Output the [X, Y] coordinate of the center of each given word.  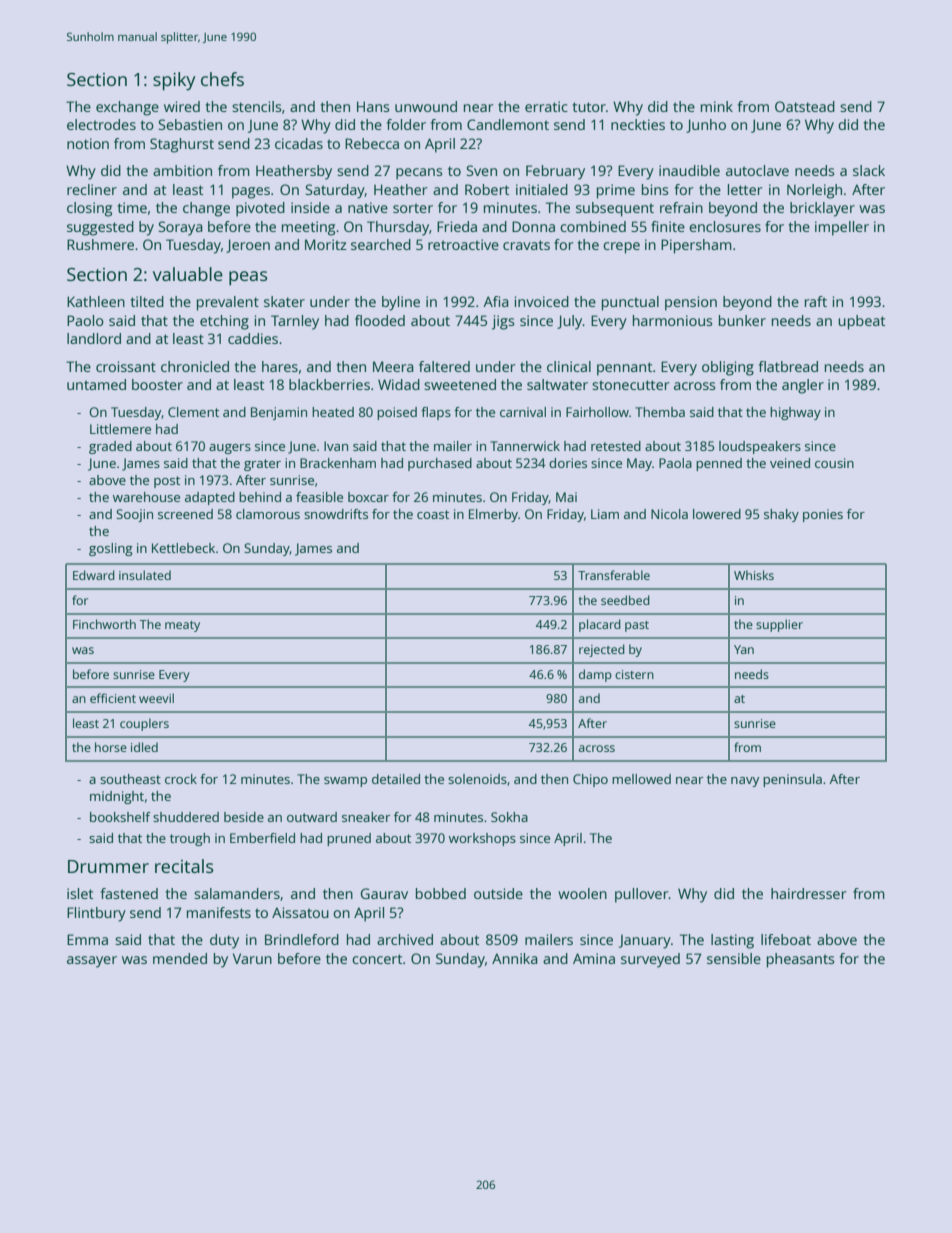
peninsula [792, 780]
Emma [87, 939]
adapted [210, 498]
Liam [605, 514]
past [637, 626]
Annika [515, 958]
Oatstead [805, 106]
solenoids [477, 779]
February [555, 172]
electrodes [101, 124]
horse [111, 747]
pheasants [800, 960]
